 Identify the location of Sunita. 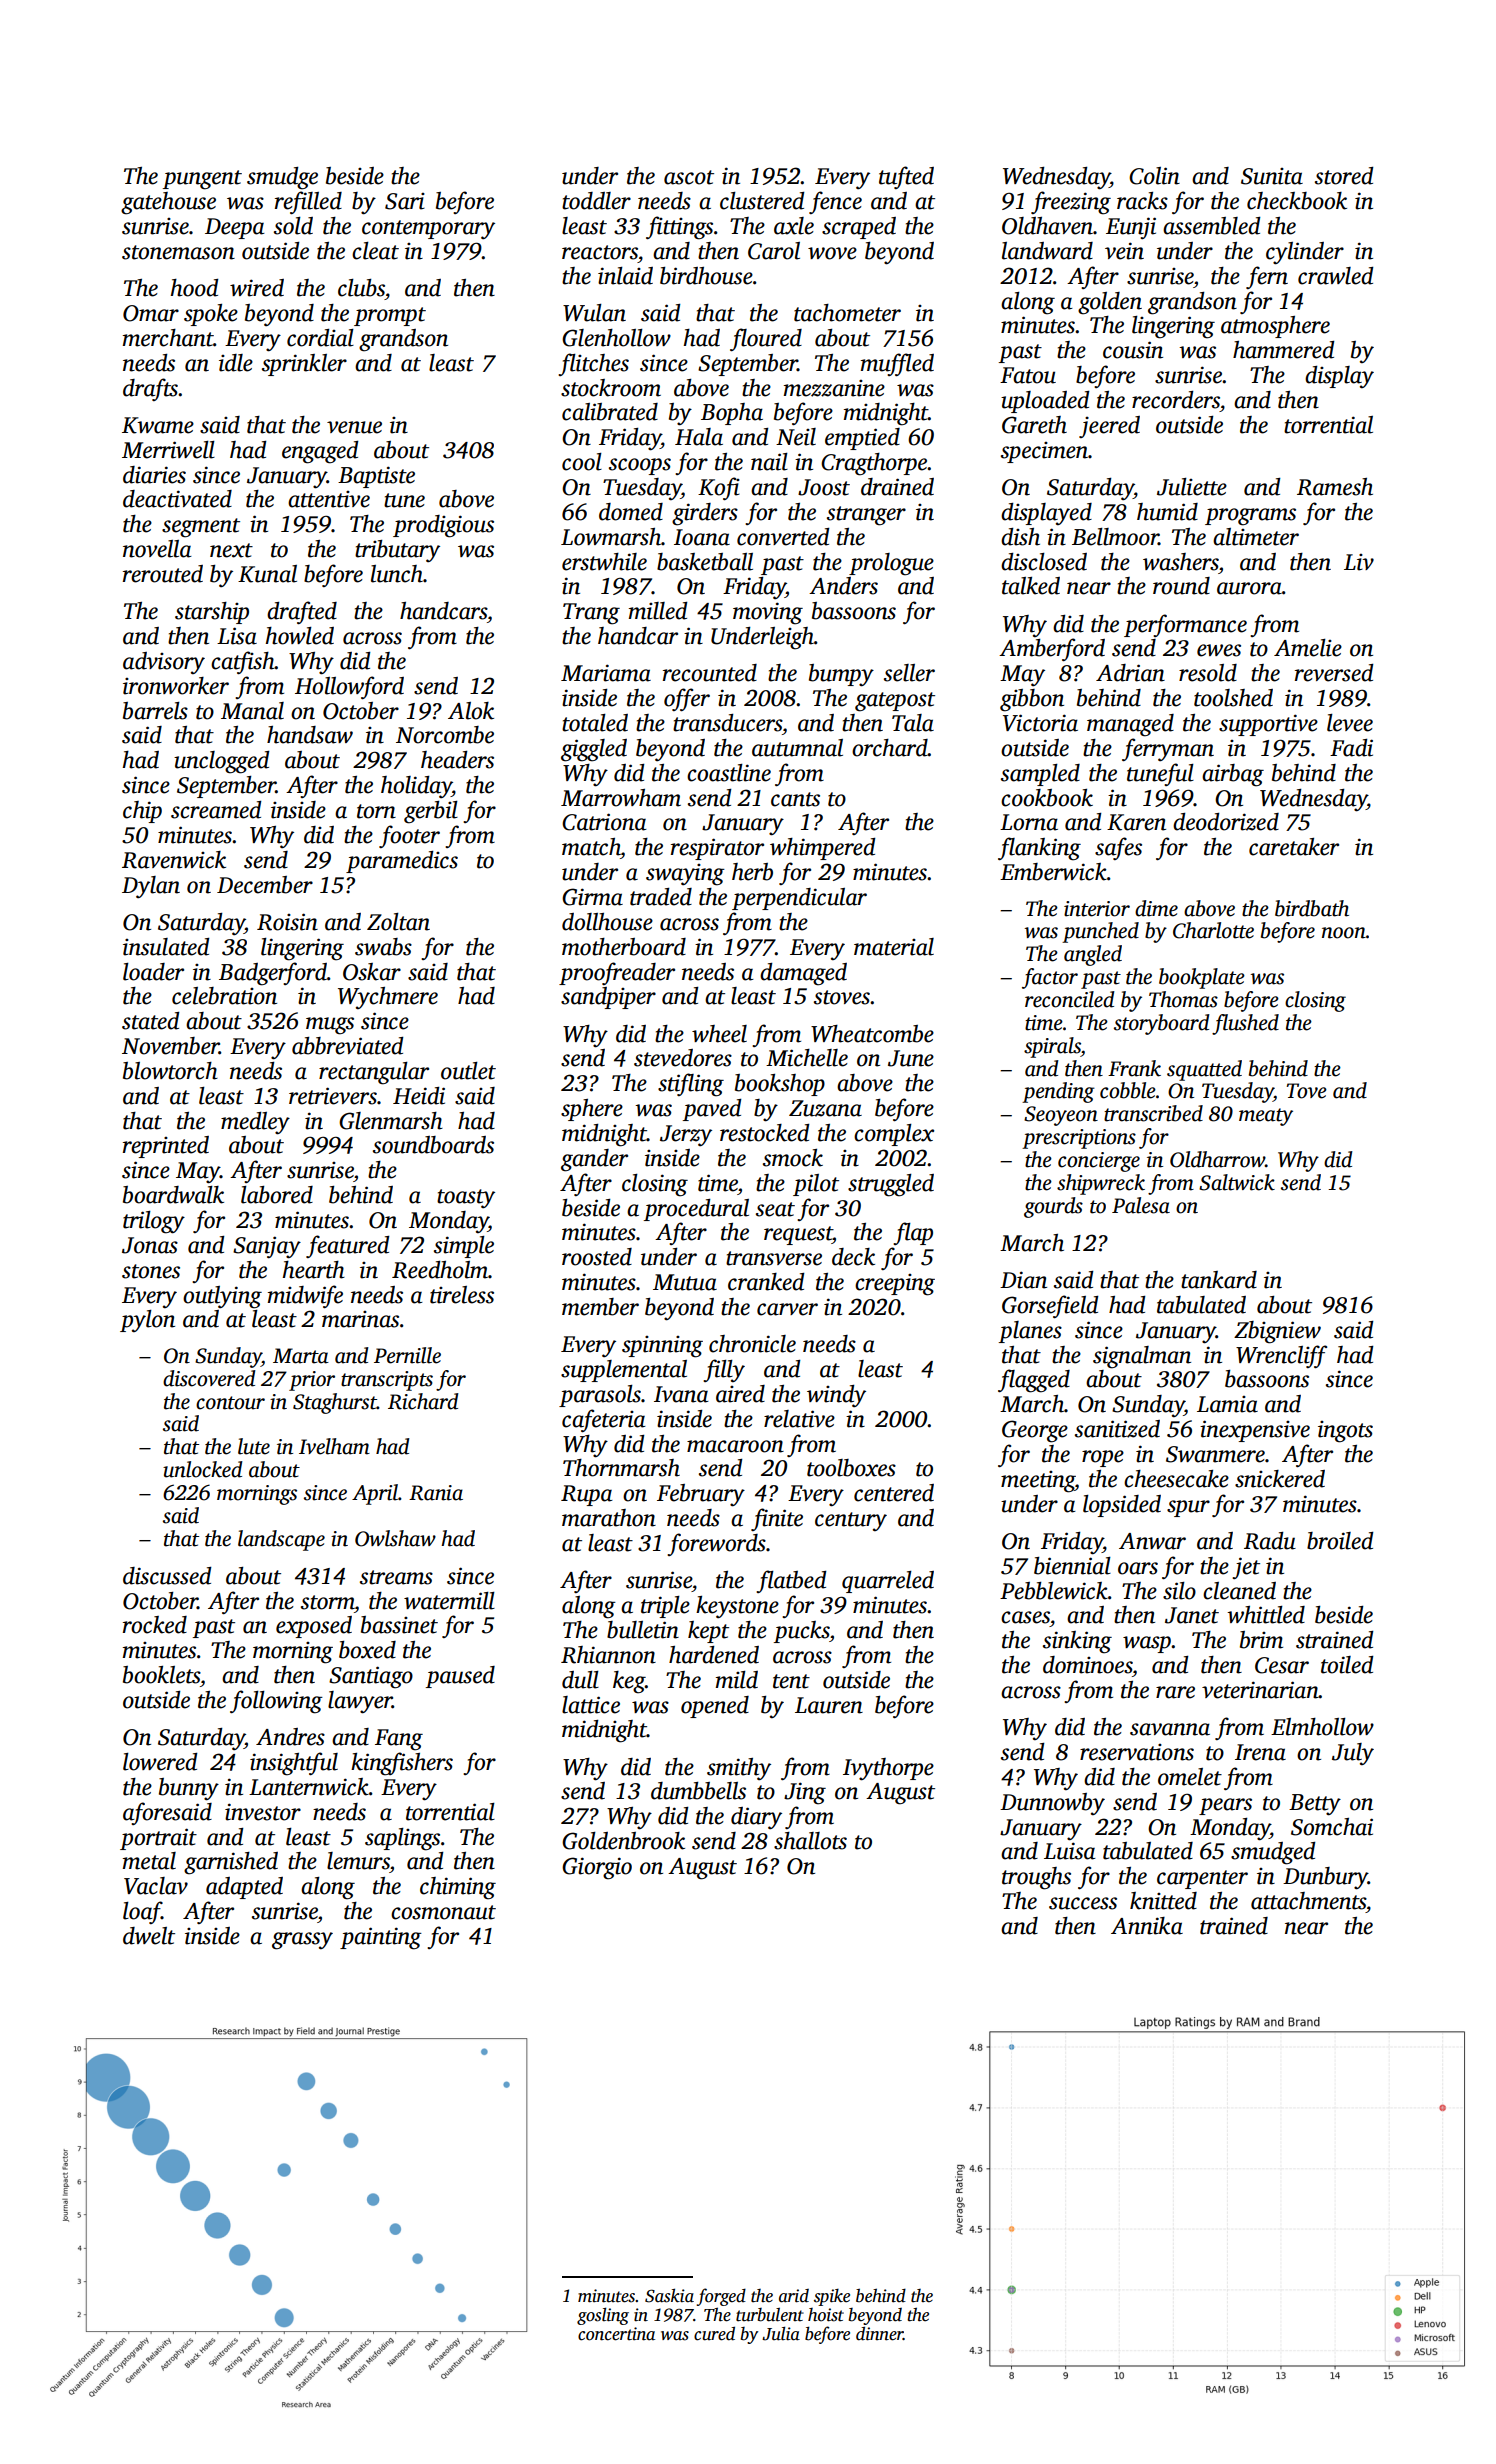
(1272, 176).
